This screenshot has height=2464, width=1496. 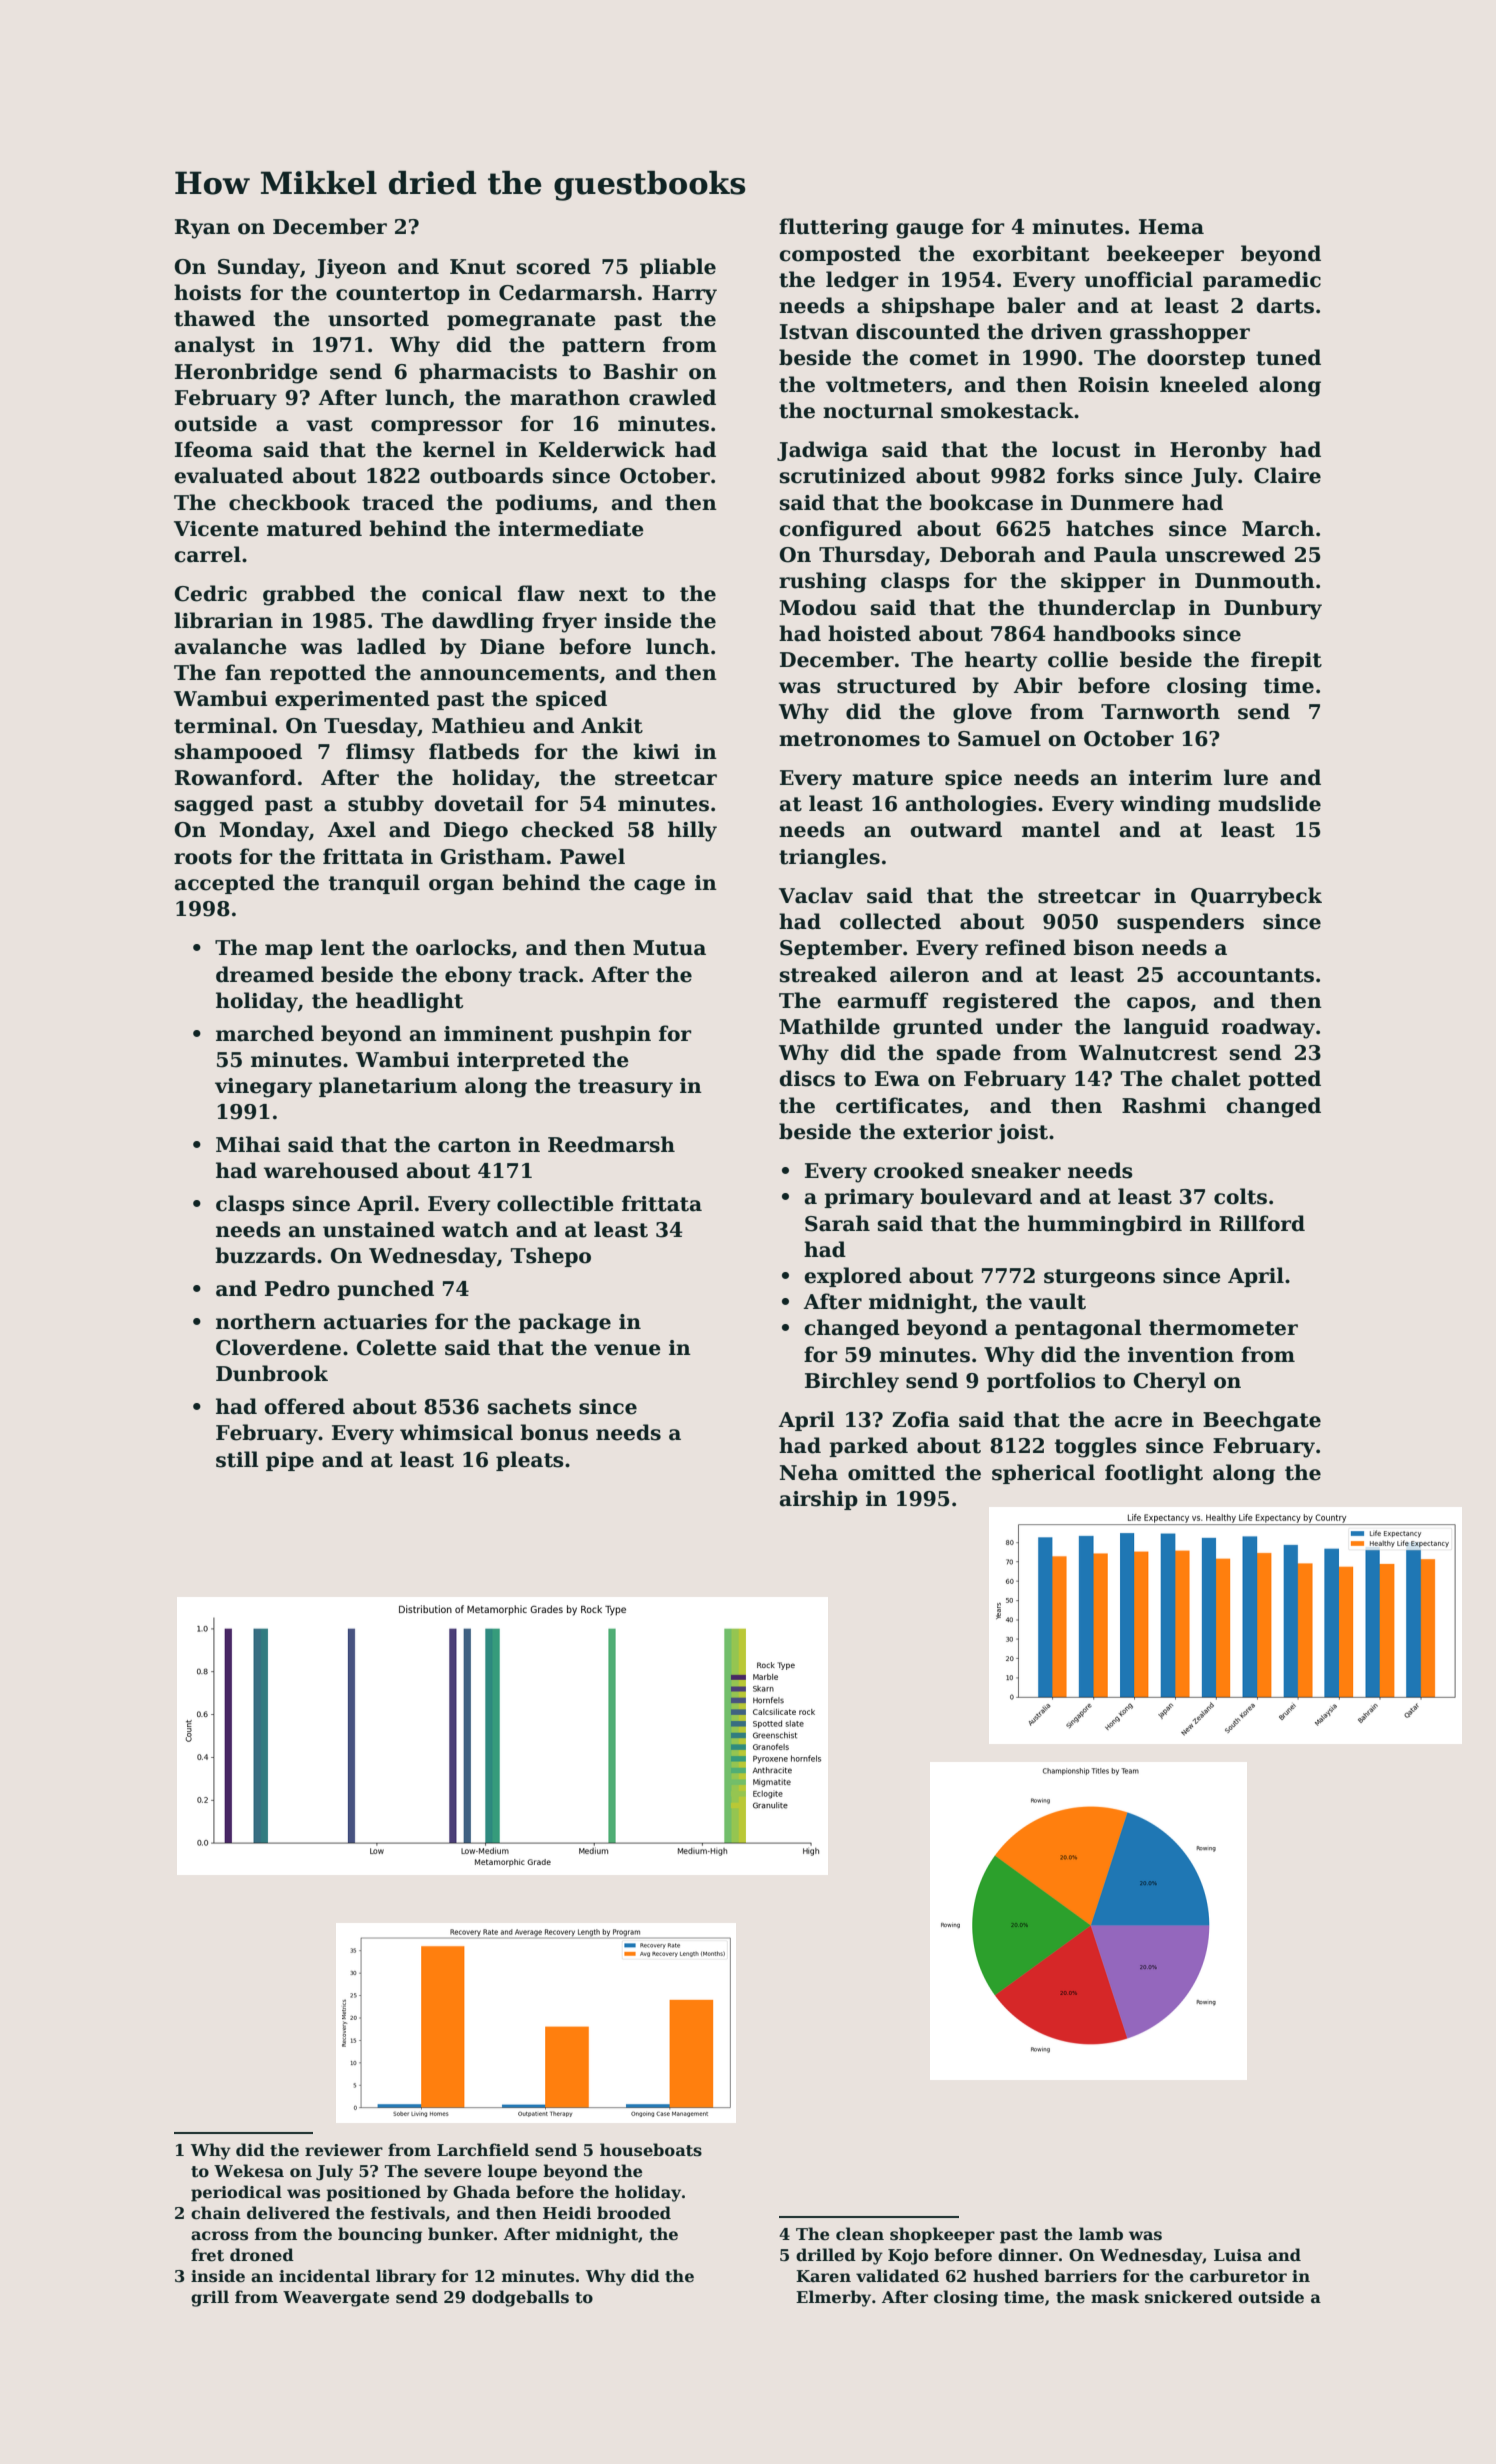 What do you see at coordinates (651, 2150) in the screenshot?
I see `houseboats` at bounding box center [651, 2150].
